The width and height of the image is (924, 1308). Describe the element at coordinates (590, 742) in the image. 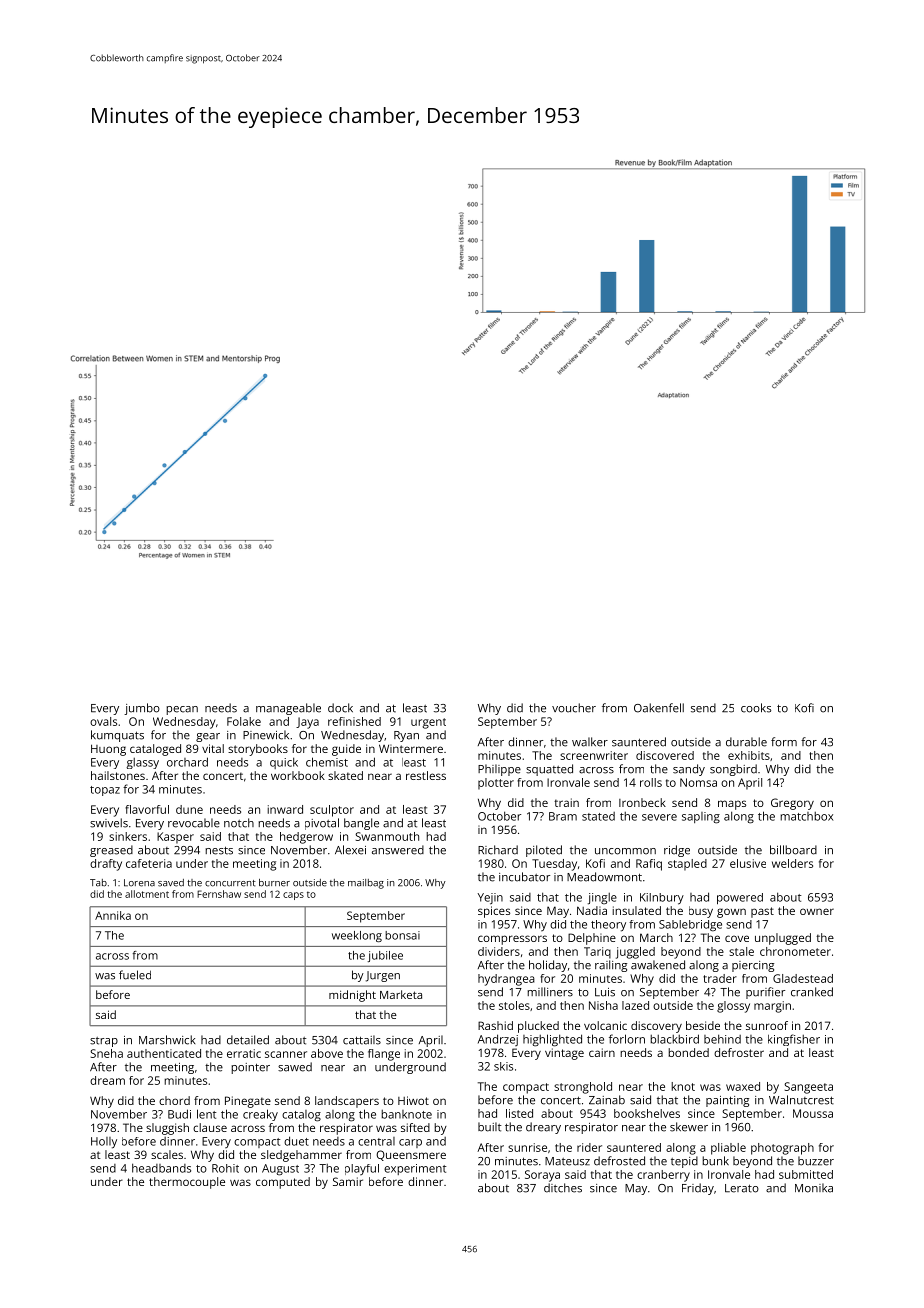

I see `walker` at that location.
